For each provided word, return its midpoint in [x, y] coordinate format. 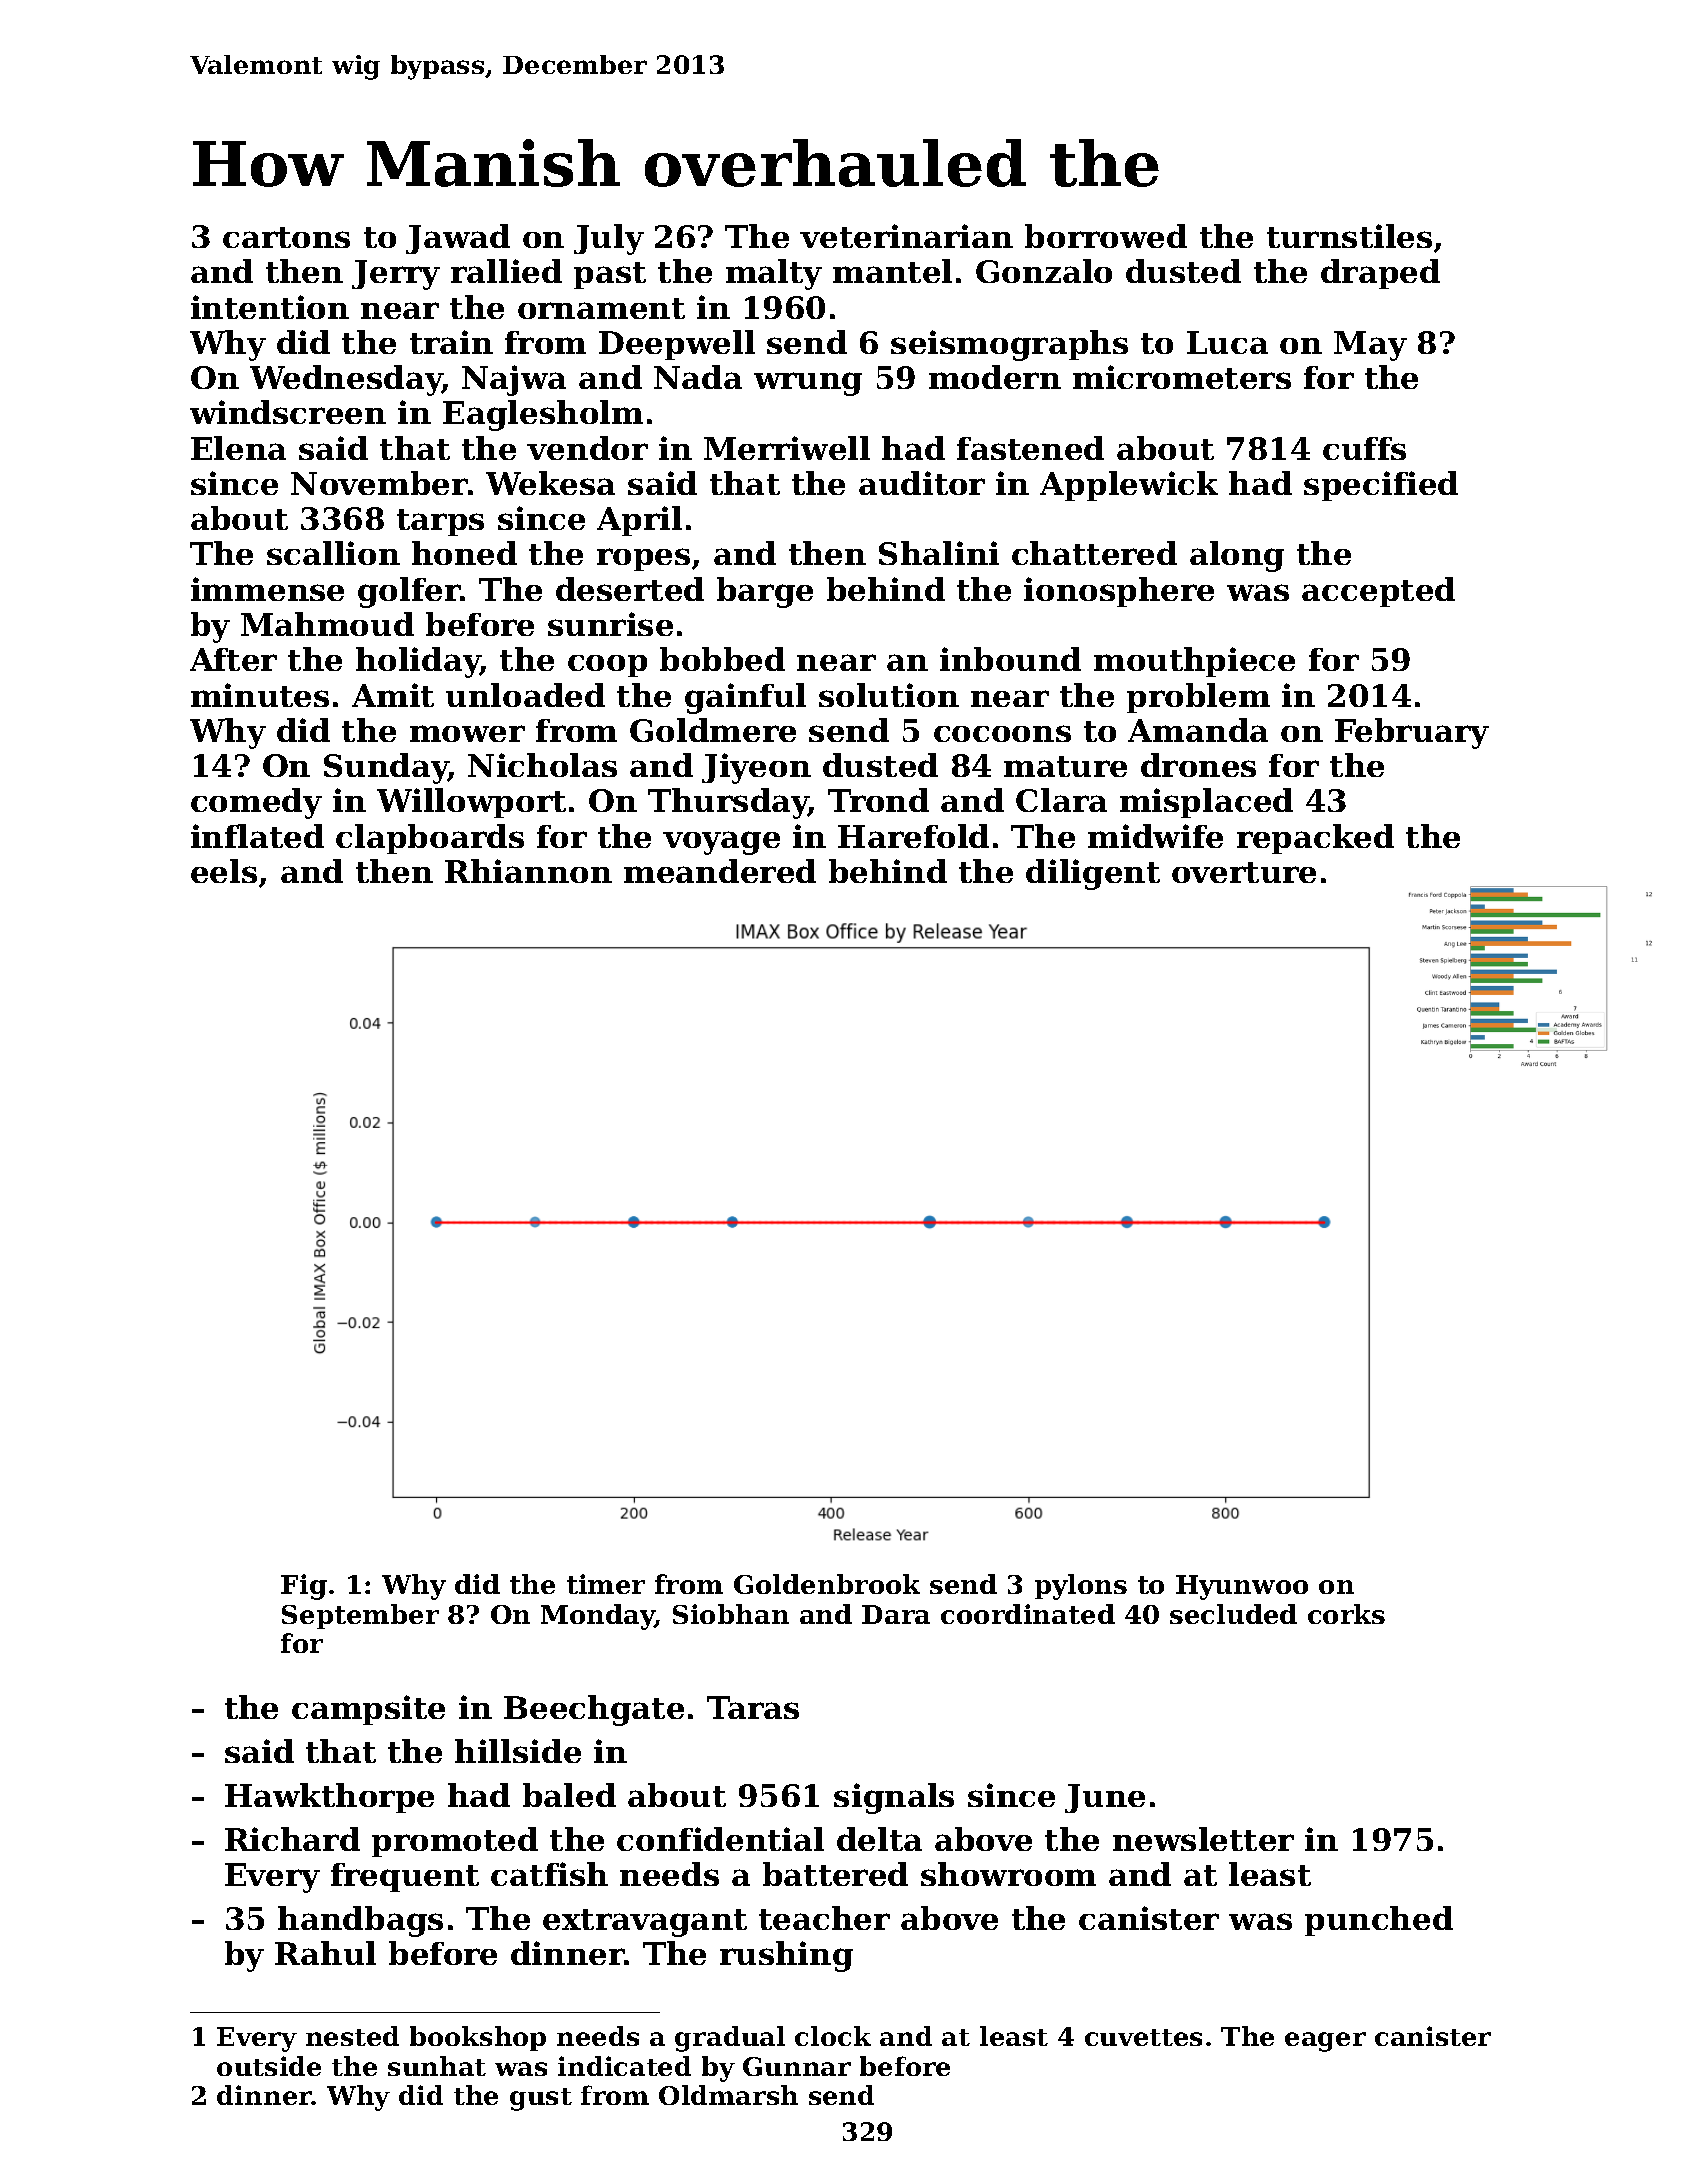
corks [1346, 1614]
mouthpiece [1194, 662]
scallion [333, 553]
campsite [368, 1710]
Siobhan [731, 1614]
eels [224, 871]
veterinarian [906, 236]
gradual [730, 2039]
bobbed [722, 659]
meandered [720, 871]
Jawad [458, 239]
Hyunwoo [1242, 1587]
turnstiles [1349, 236]
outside [269, 2066]
